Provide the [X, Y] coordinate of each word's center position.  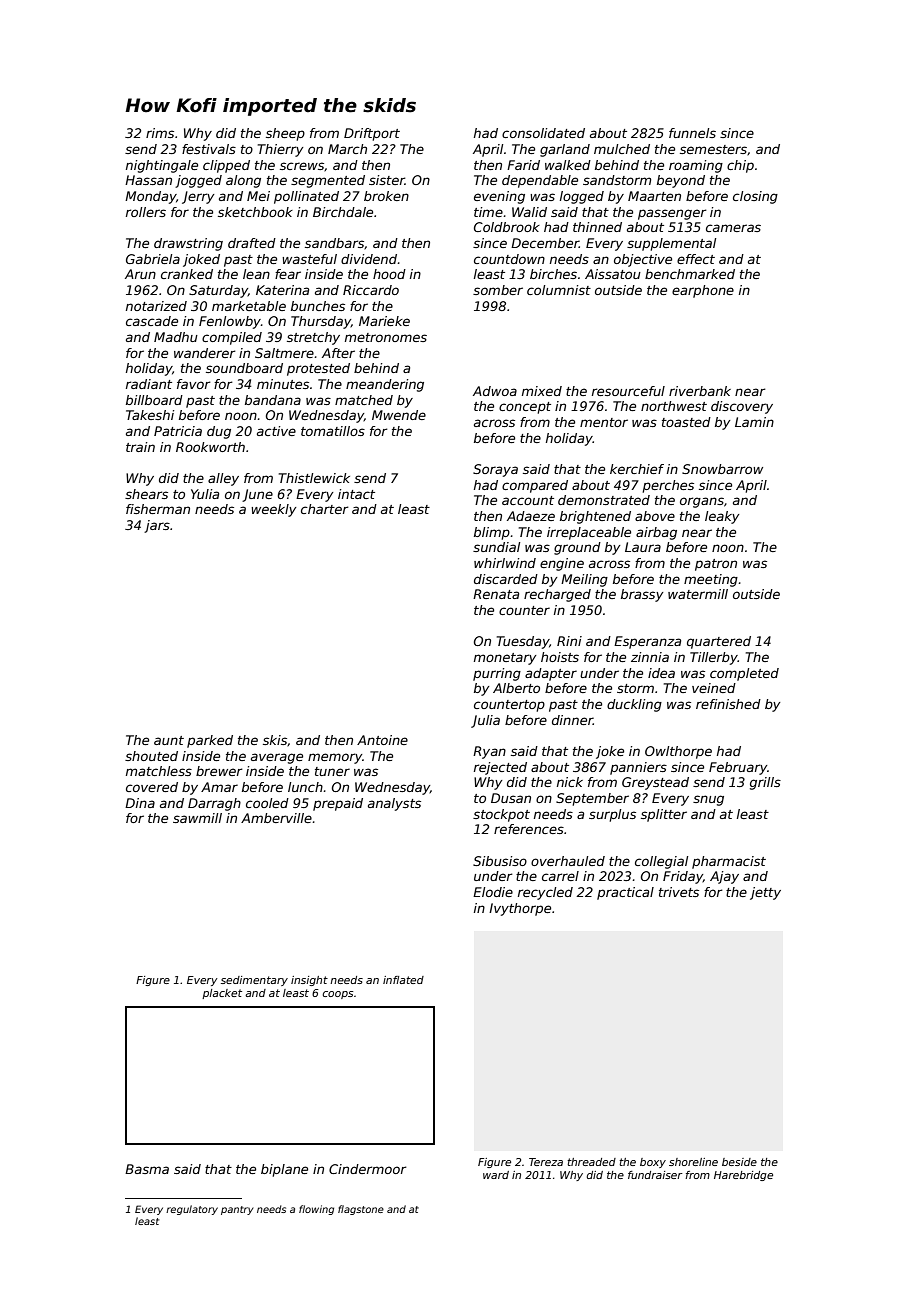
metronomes [386, 337]
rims [160, 133]
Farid [523, 165]
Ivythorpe [520, 909]
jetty [765, 893]
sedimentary [254, 981]
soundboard [244, 368]
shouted [151, 756]
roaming [696, 166]
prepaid [338, 804]
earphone [703, 291]
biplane [284, 1170]
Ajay [724, 877]
